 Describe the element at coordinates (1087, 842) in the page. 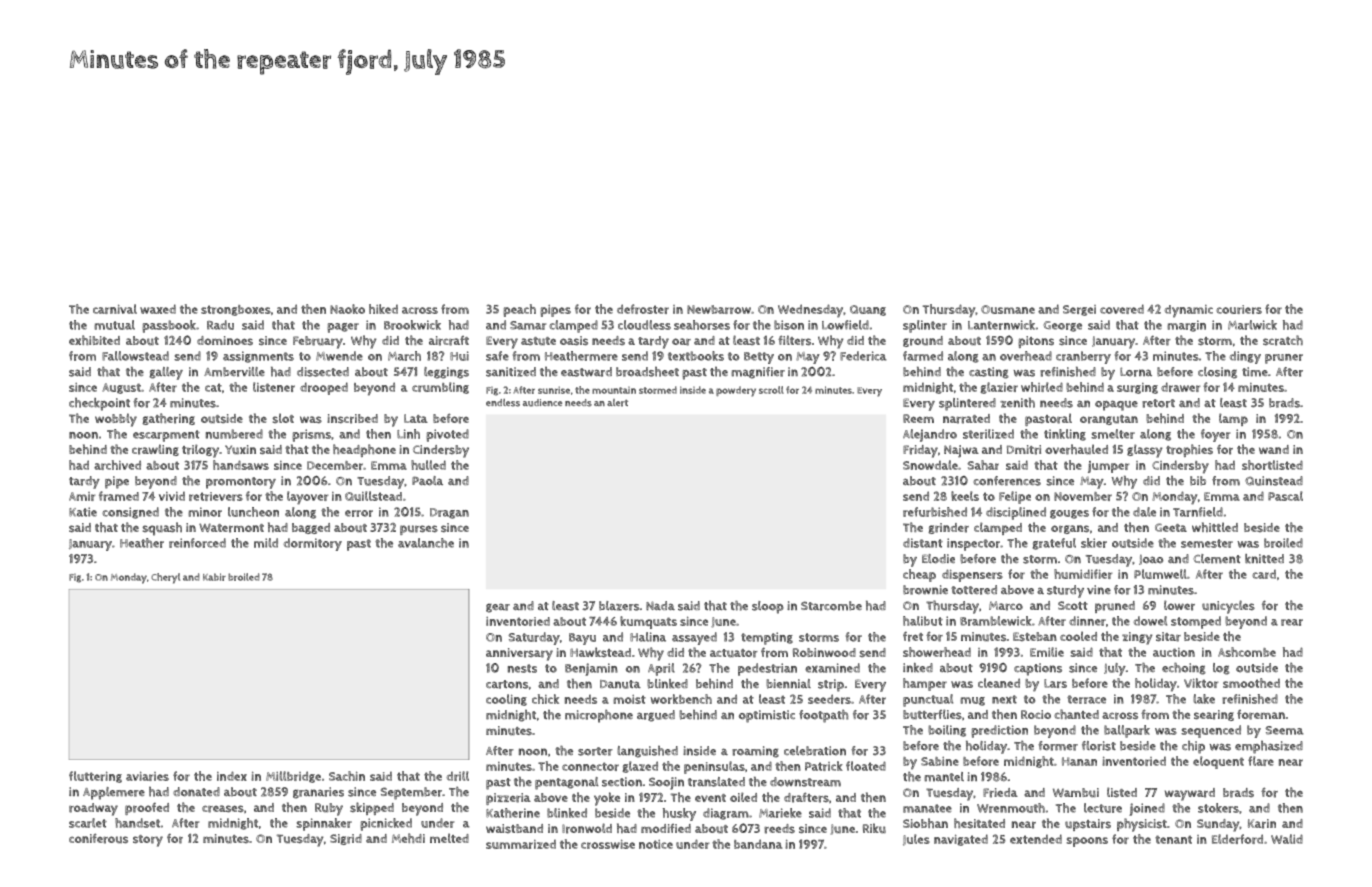

I see `spoons` at that location.
